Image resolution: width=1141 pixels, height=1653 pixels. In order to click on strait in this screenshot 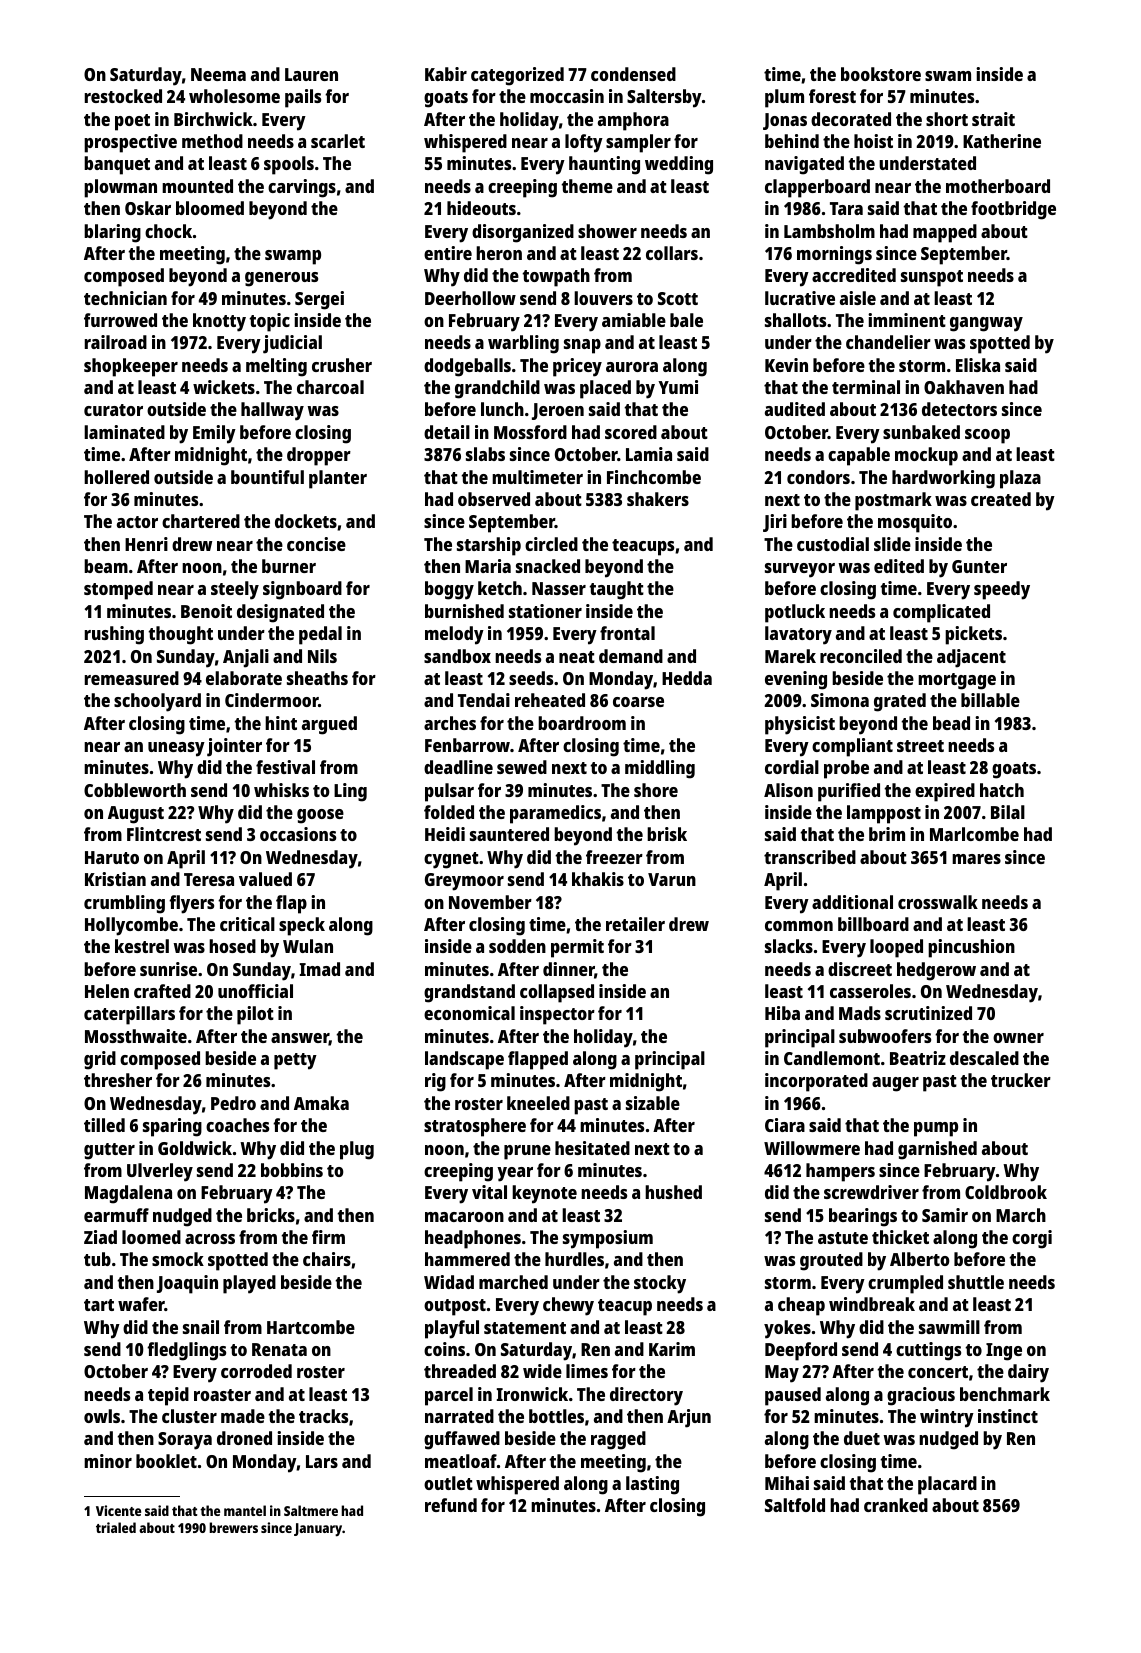, I will do `click(993, 119)`.
